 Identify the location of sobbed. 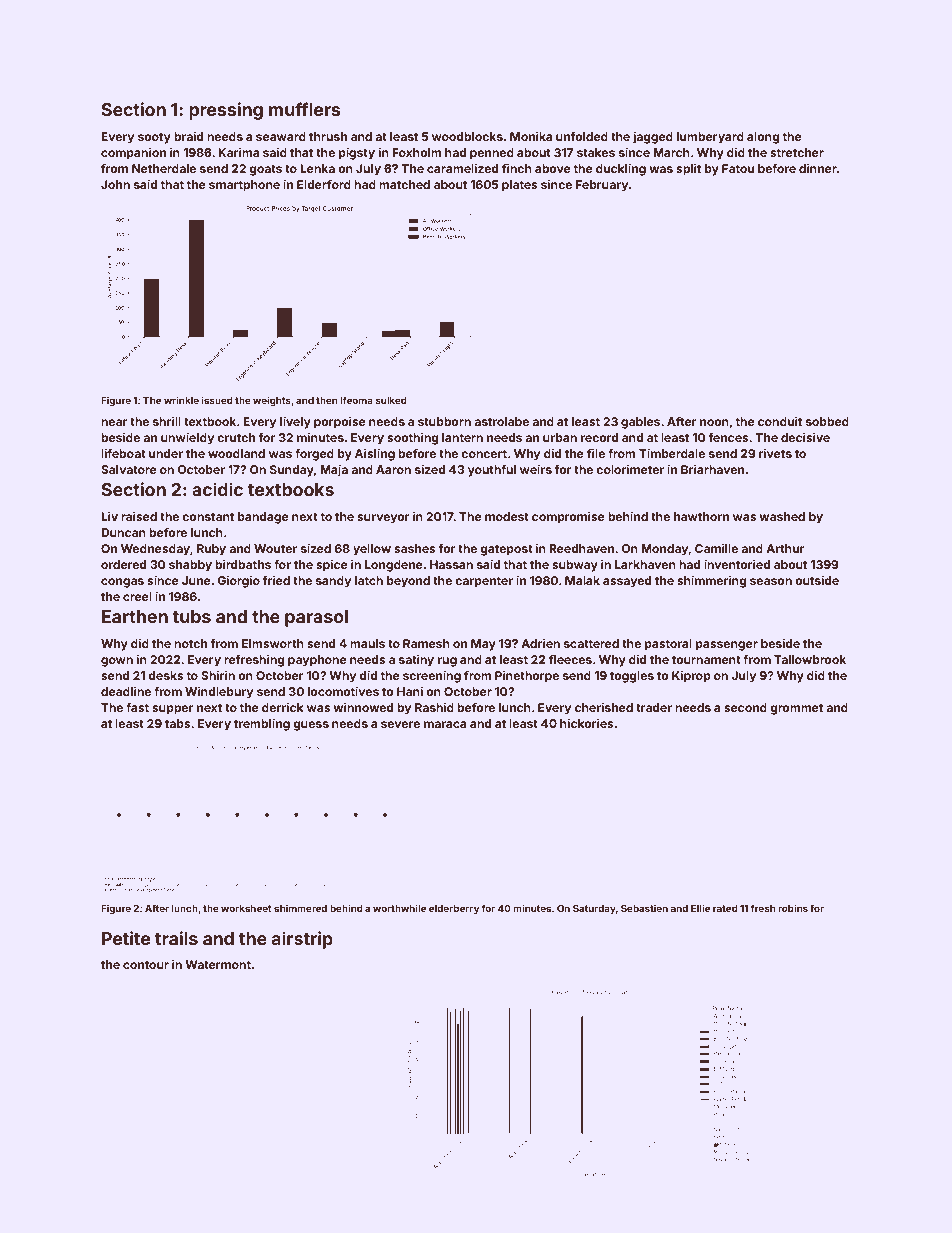
(827, 421).
